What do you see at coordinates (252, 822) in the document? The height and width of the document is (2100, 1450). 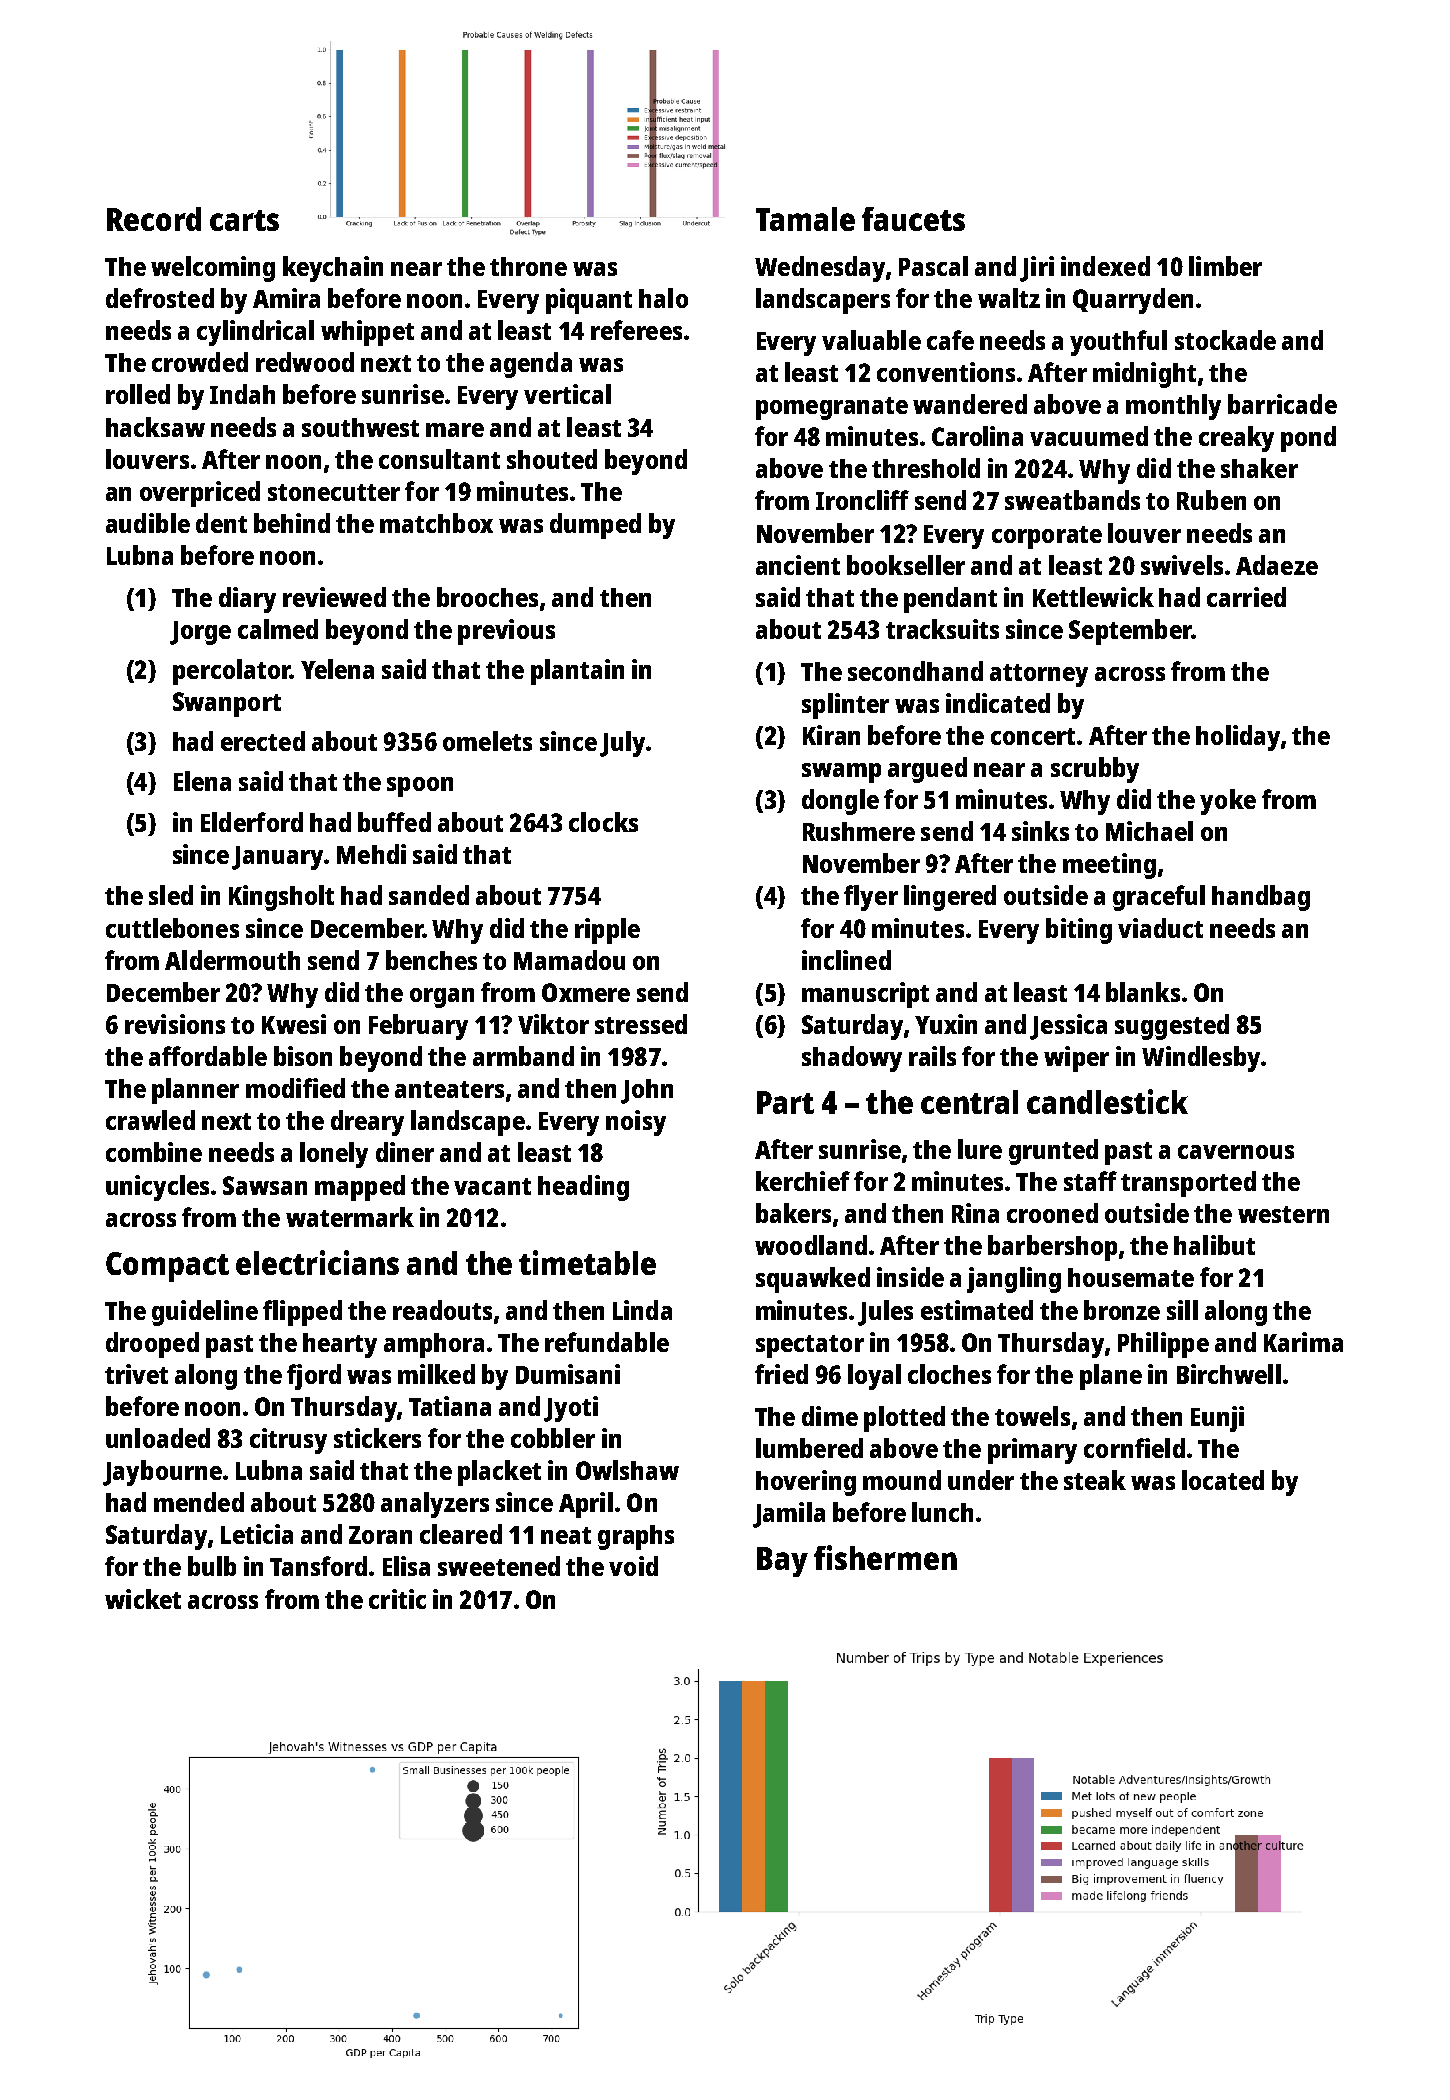 I see `Elderford` at bounding box center [252, 822].
